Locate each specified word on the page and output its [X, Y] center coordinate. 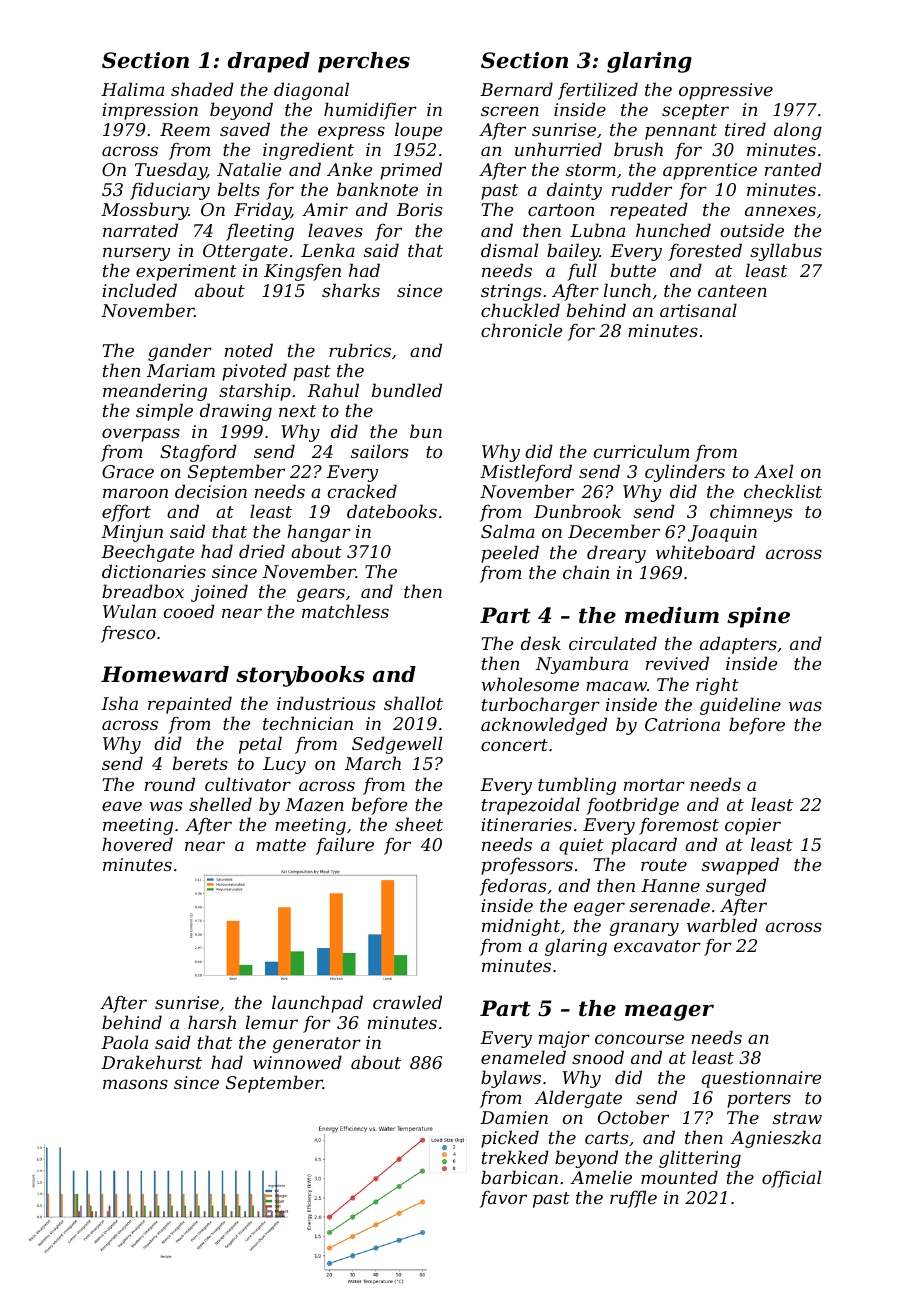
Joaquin [722, 533]
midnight [521, 927]
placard [644, 846]
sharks [351, 290]
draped [269, 62]
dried [262, 551]
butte [633, 270]
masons [135, 1084]
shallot [413, 703]
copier [753, 826]
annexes [780, 211]
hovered [137, 844]
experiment [186, 272]
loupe [418, 131]
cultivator [248, 784]
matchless [345, 611]
